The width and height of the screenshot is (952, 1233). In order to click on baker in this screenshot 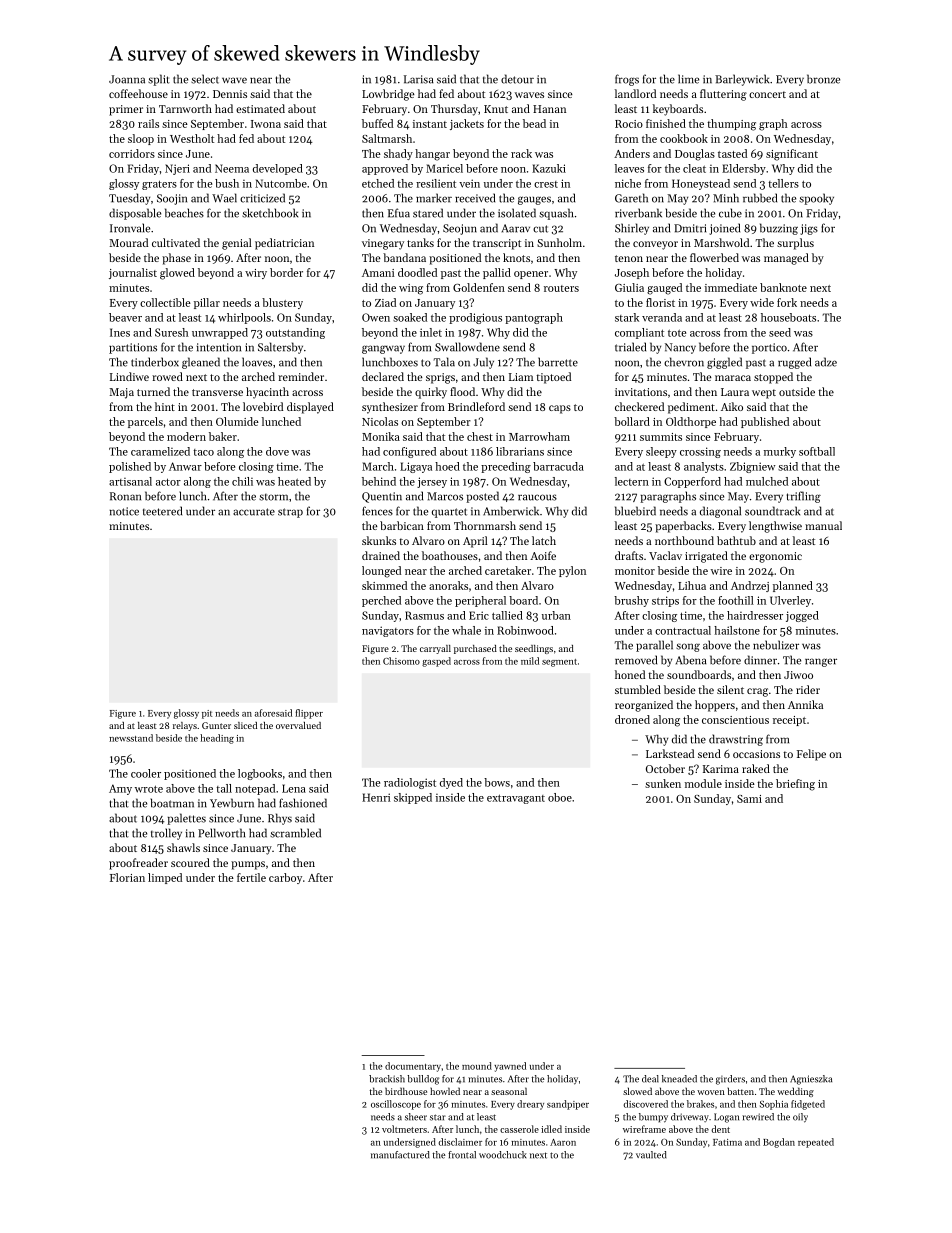, I will do `click(223, 436)`.
